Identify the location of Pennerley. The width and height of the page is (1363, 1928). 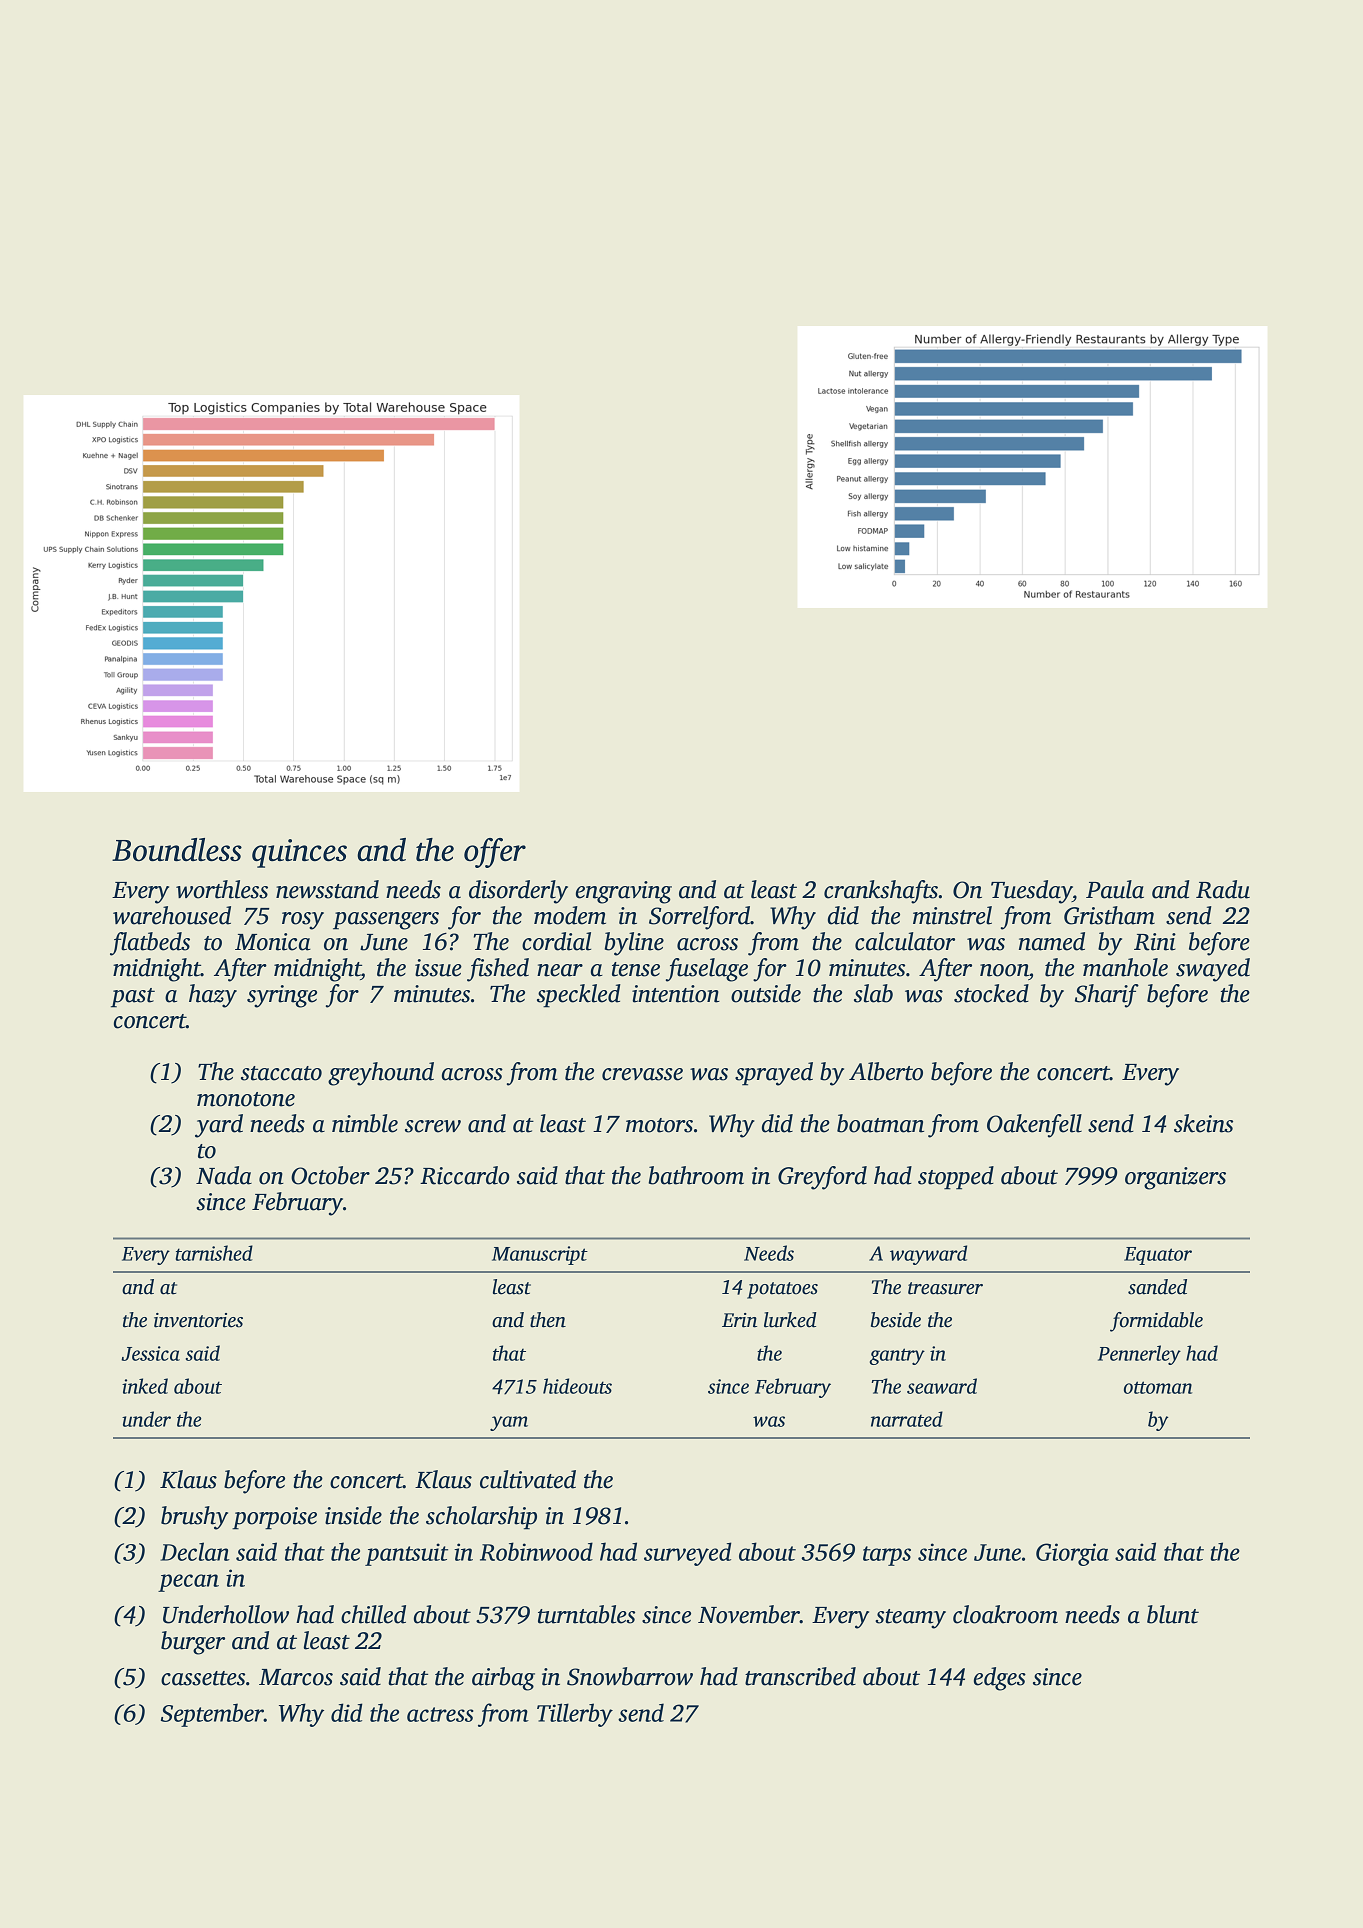
(1139, 1355).
